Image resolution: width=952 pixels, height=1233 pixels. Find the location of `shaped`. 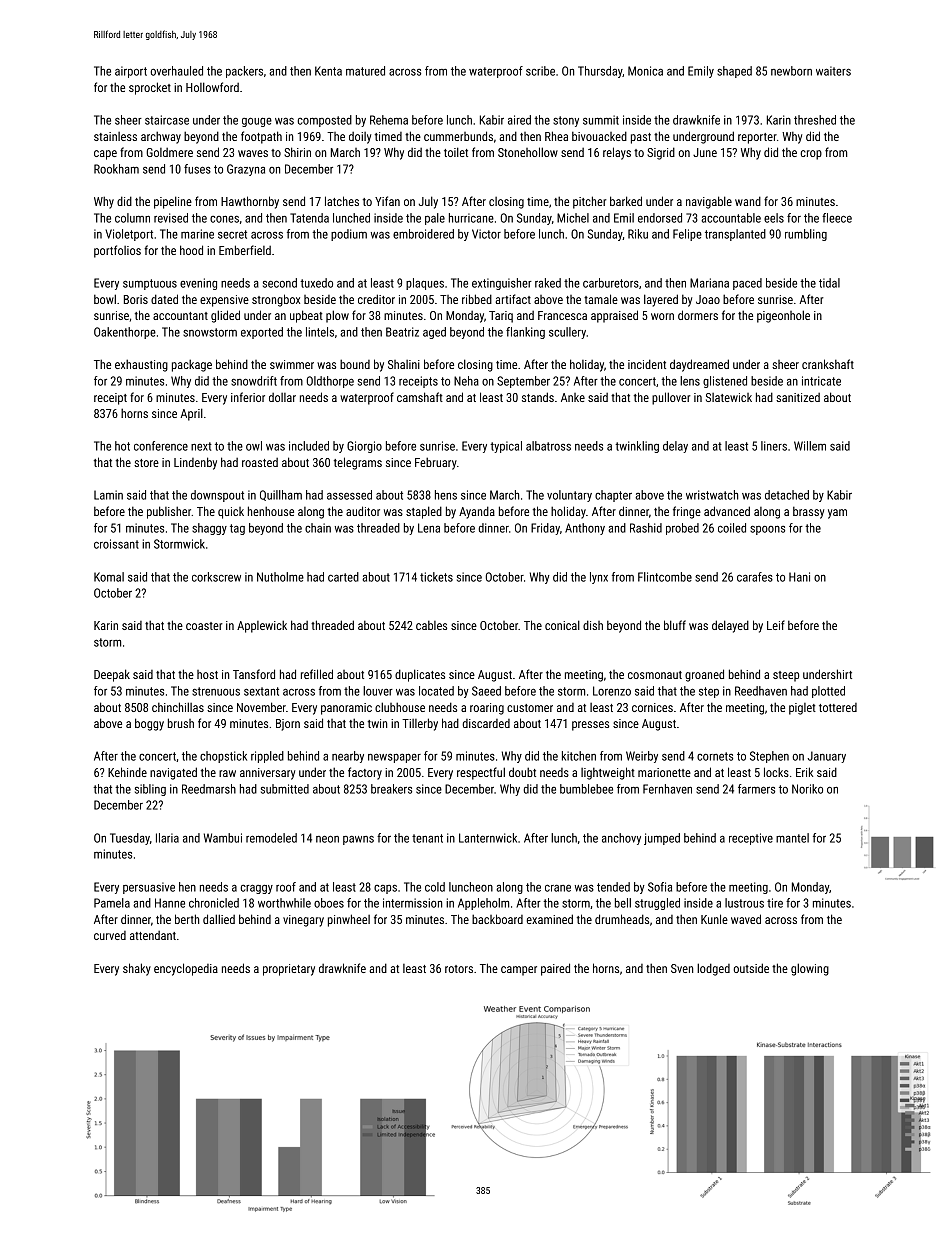

shaped is located at coordinates (734, 72).
